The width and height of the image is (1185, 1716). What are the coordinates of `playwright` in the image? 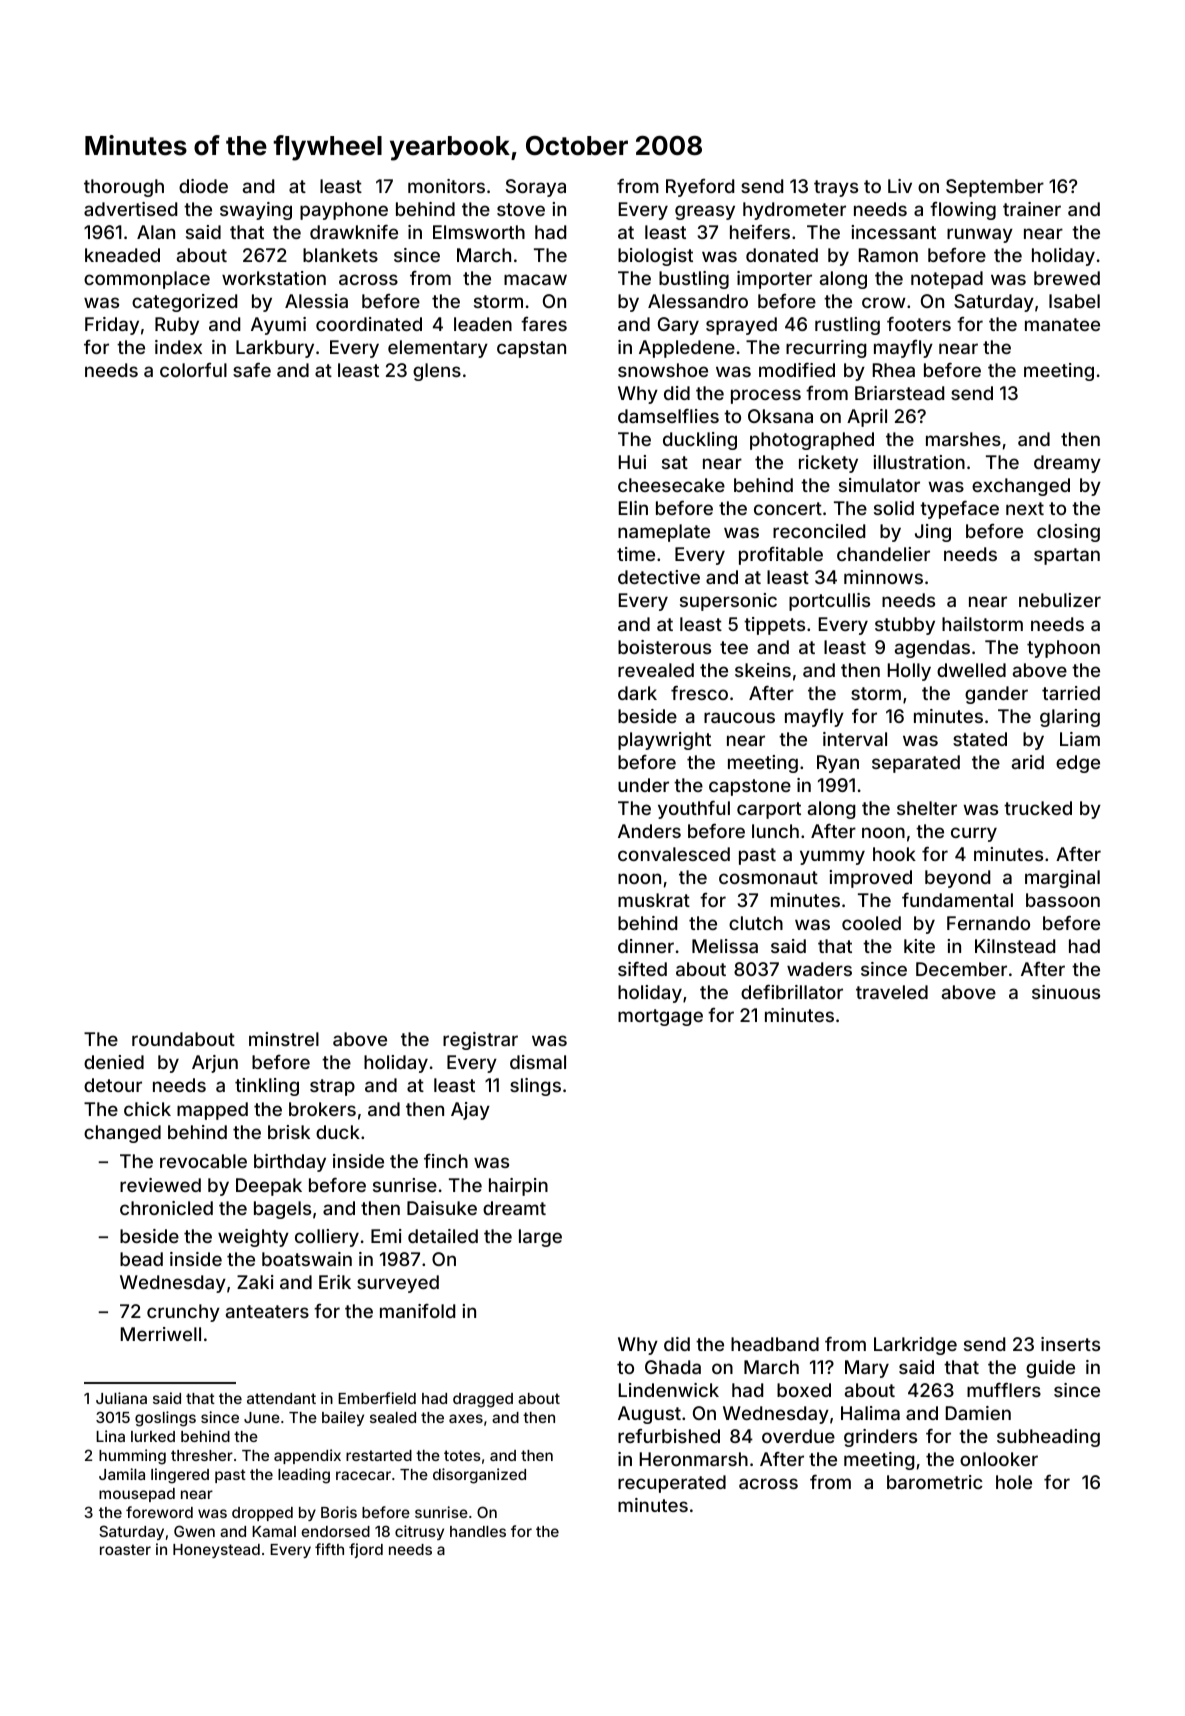 It's located at (664, 741).
